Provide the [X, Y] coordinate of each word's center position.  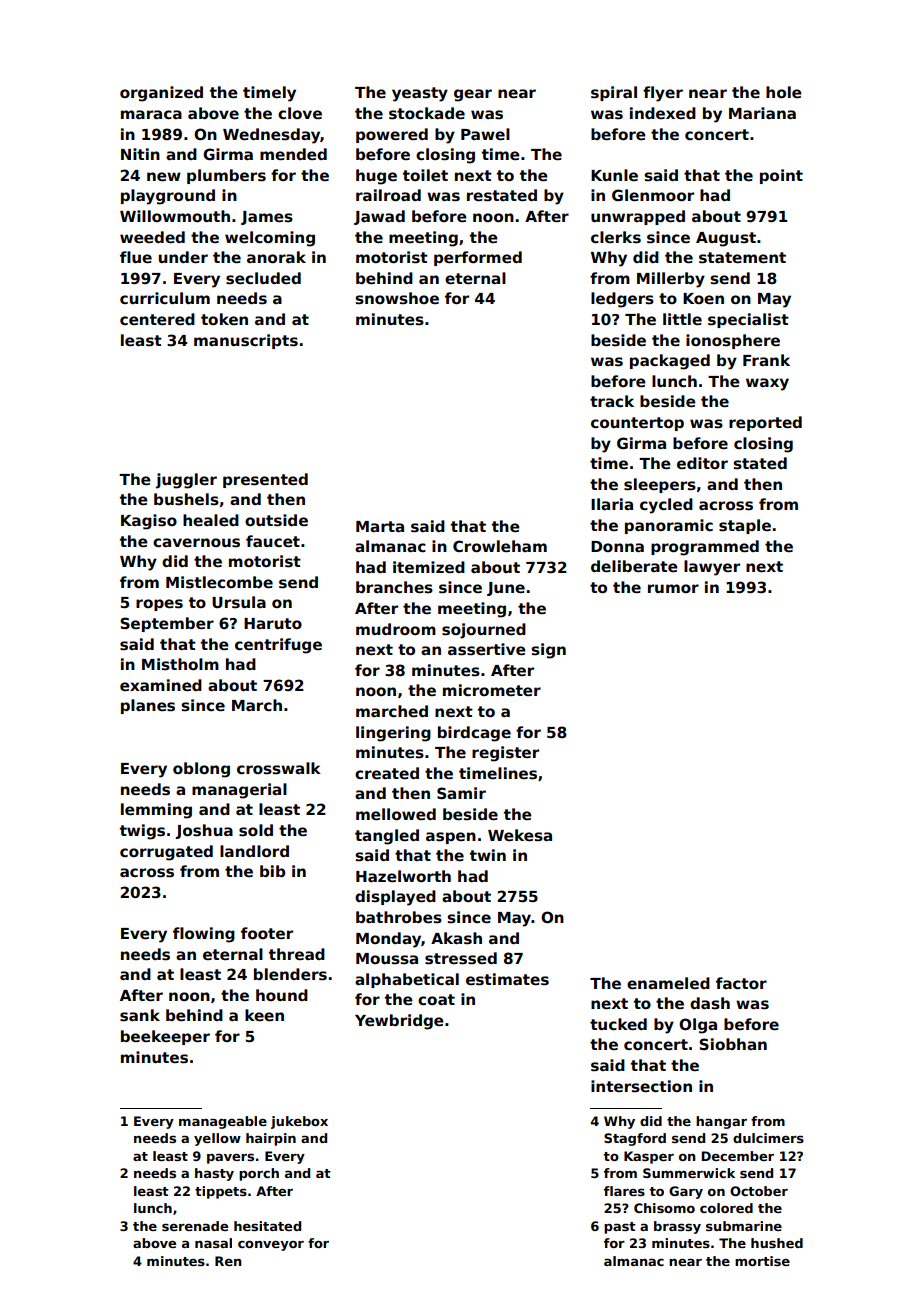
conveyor [271, 1245]
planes [148, 706]
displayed [395, 898]
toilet [425, 175]
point [781, 176]
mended [293, 154]
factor [741, 983]
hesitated [267, 1226]
